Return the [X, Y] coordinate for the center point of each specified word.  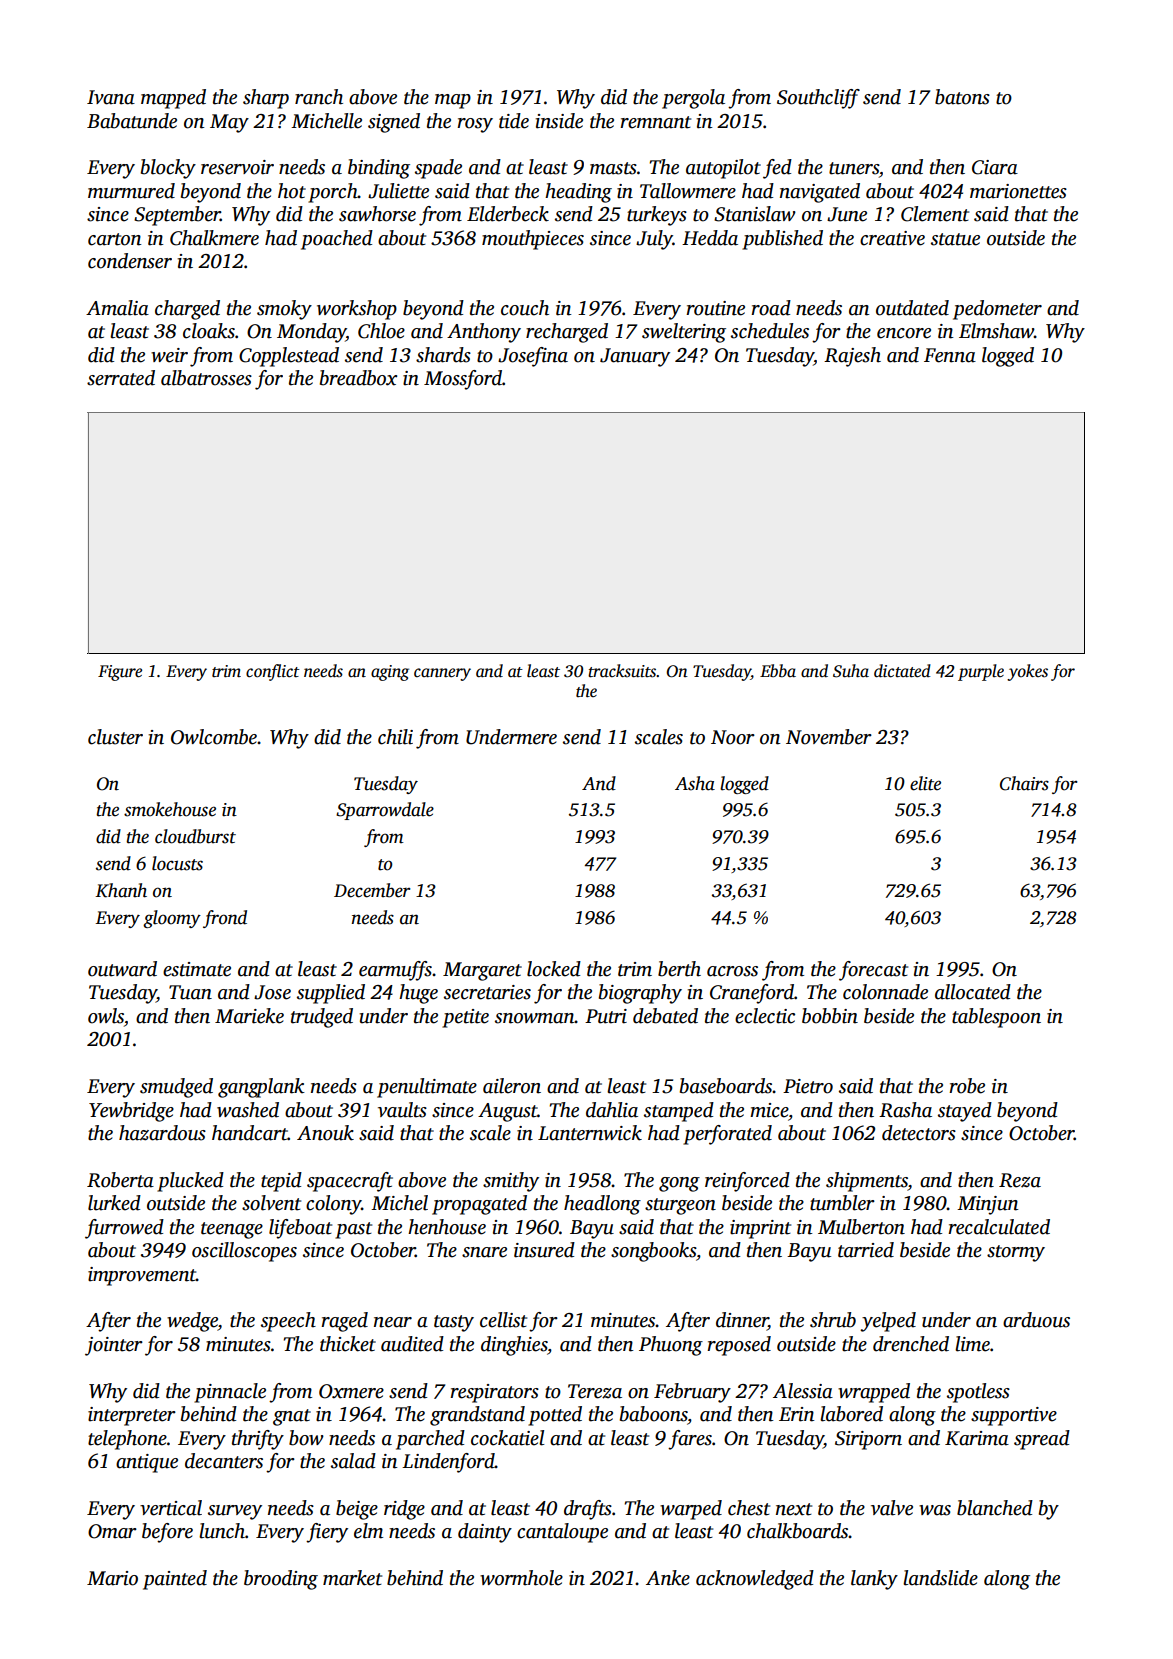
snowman [535, 1018]
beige [357, 1510]
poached [337, 240]
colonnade [885, 992]
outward [122, 969]
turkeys [657, 216]
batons [962, 97]
